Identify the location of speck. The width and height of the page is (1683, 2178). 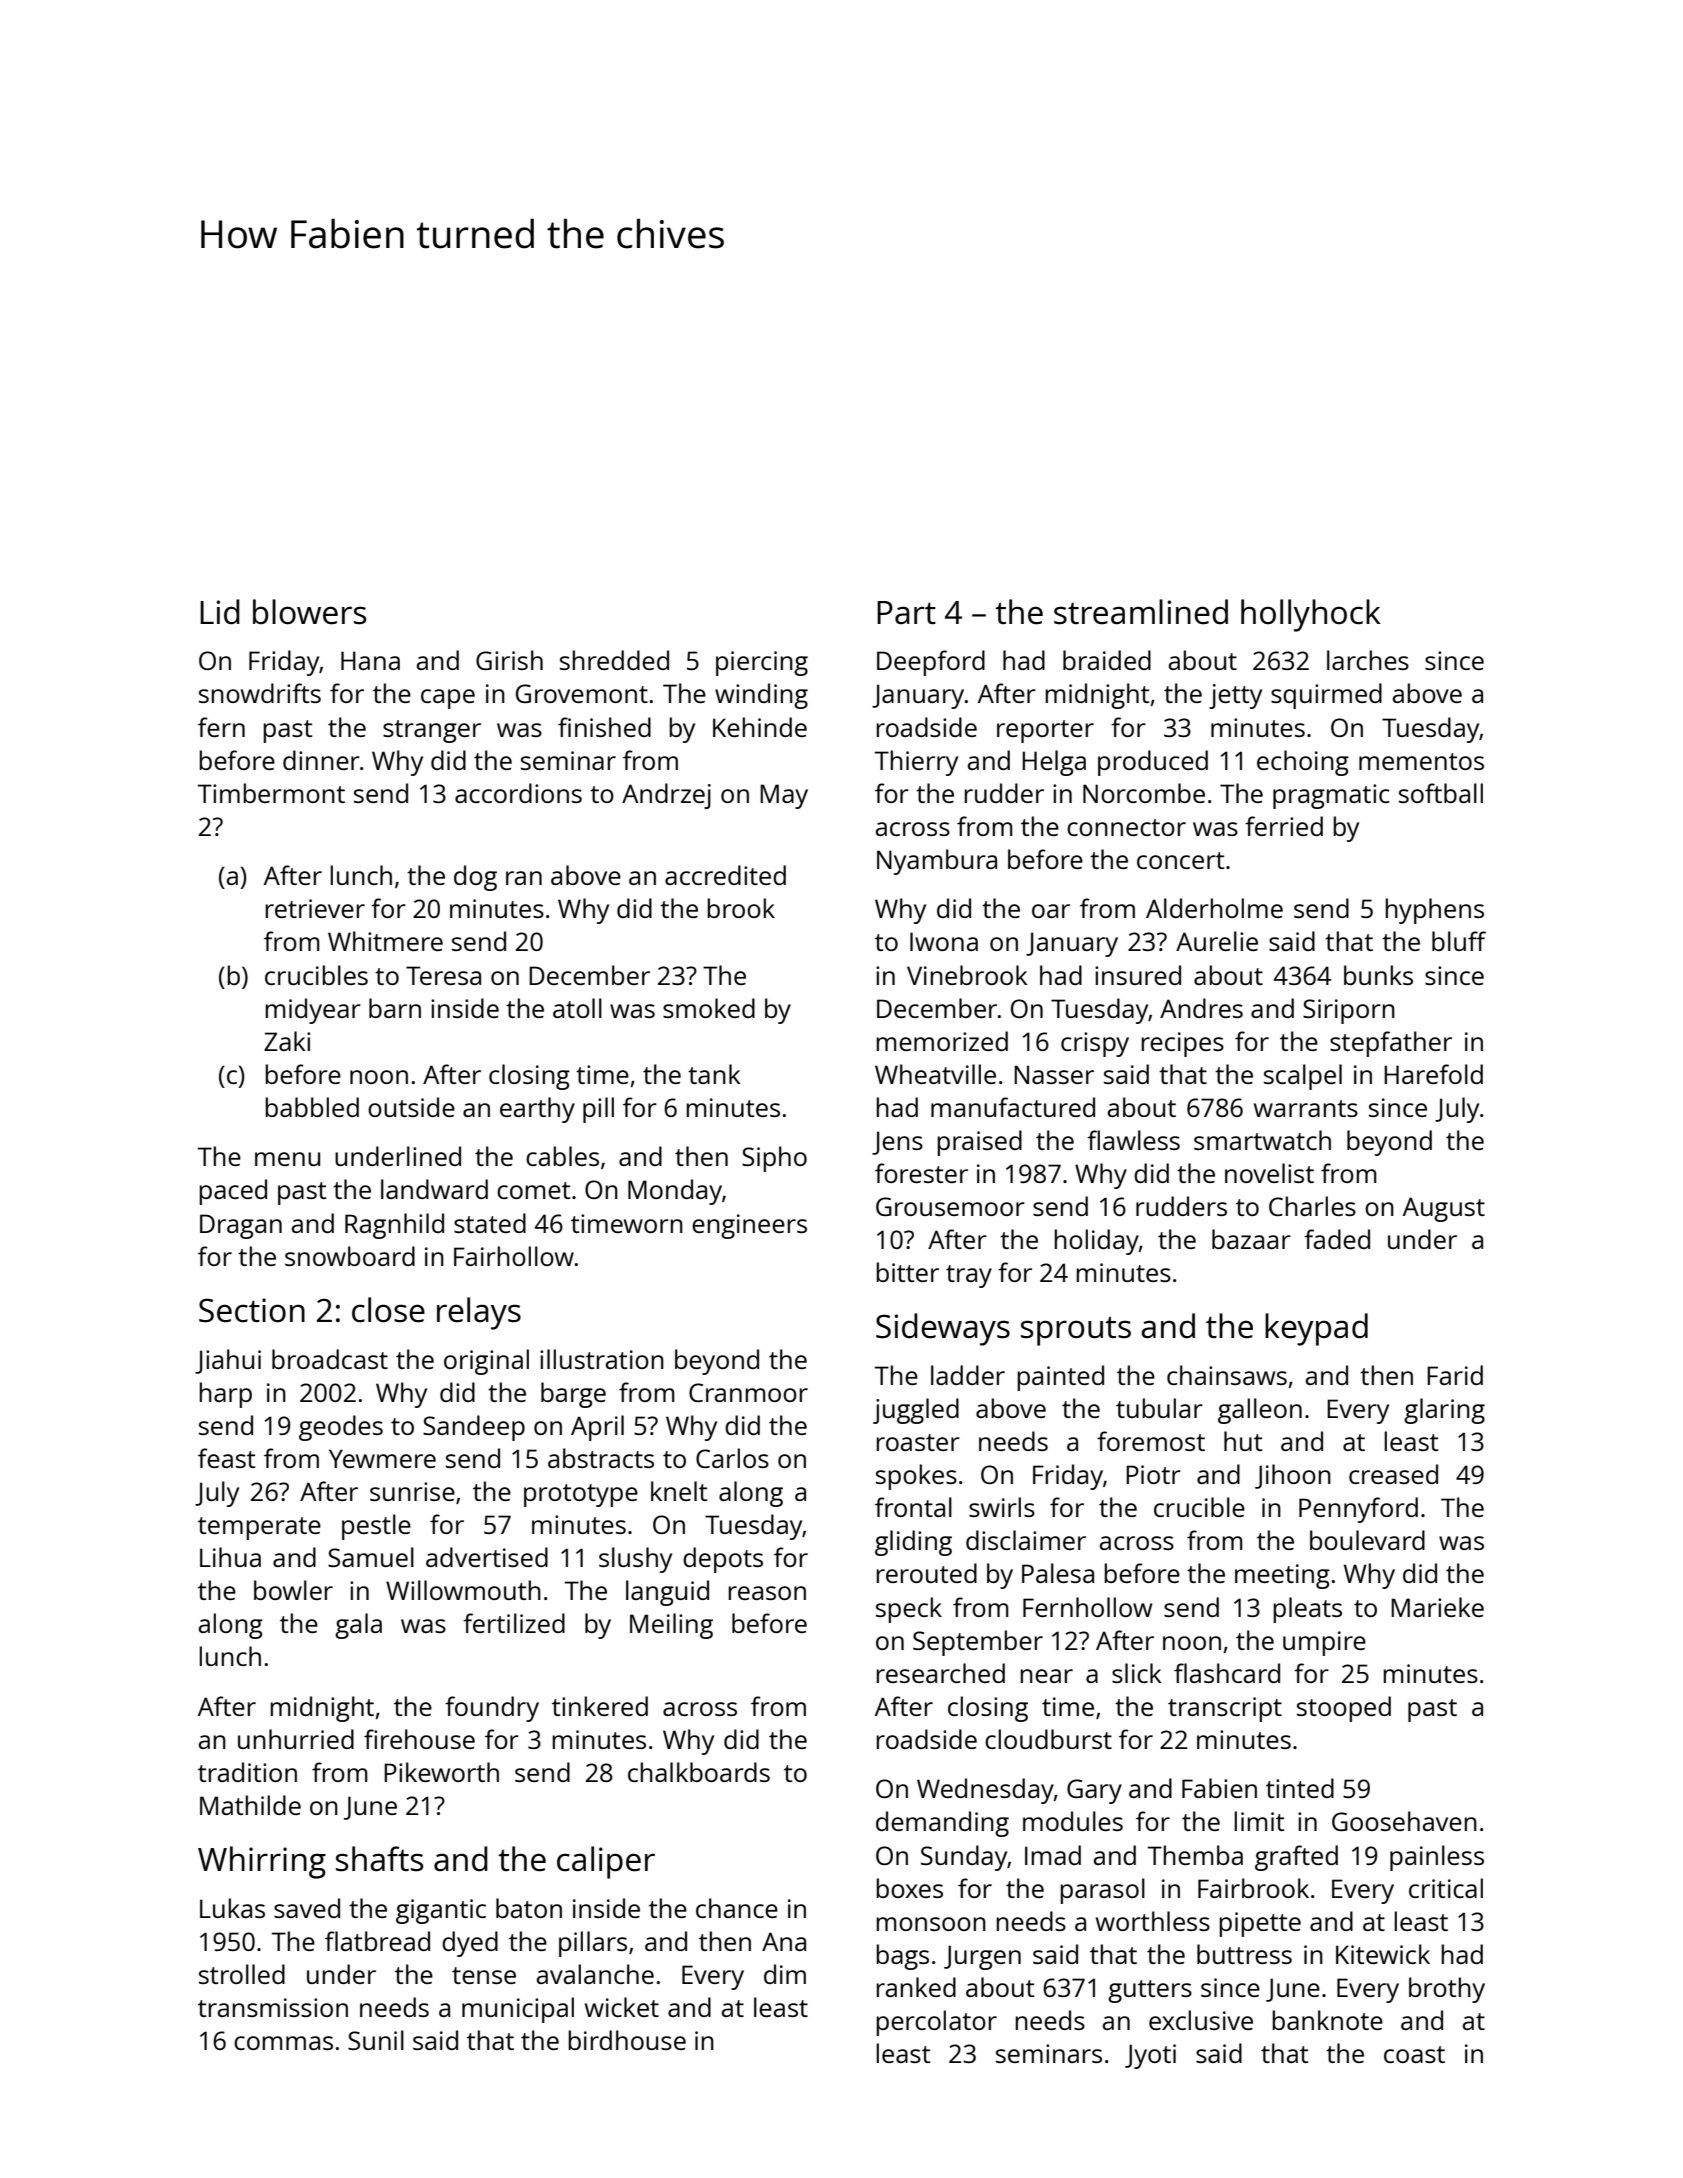
(909, 1610).
